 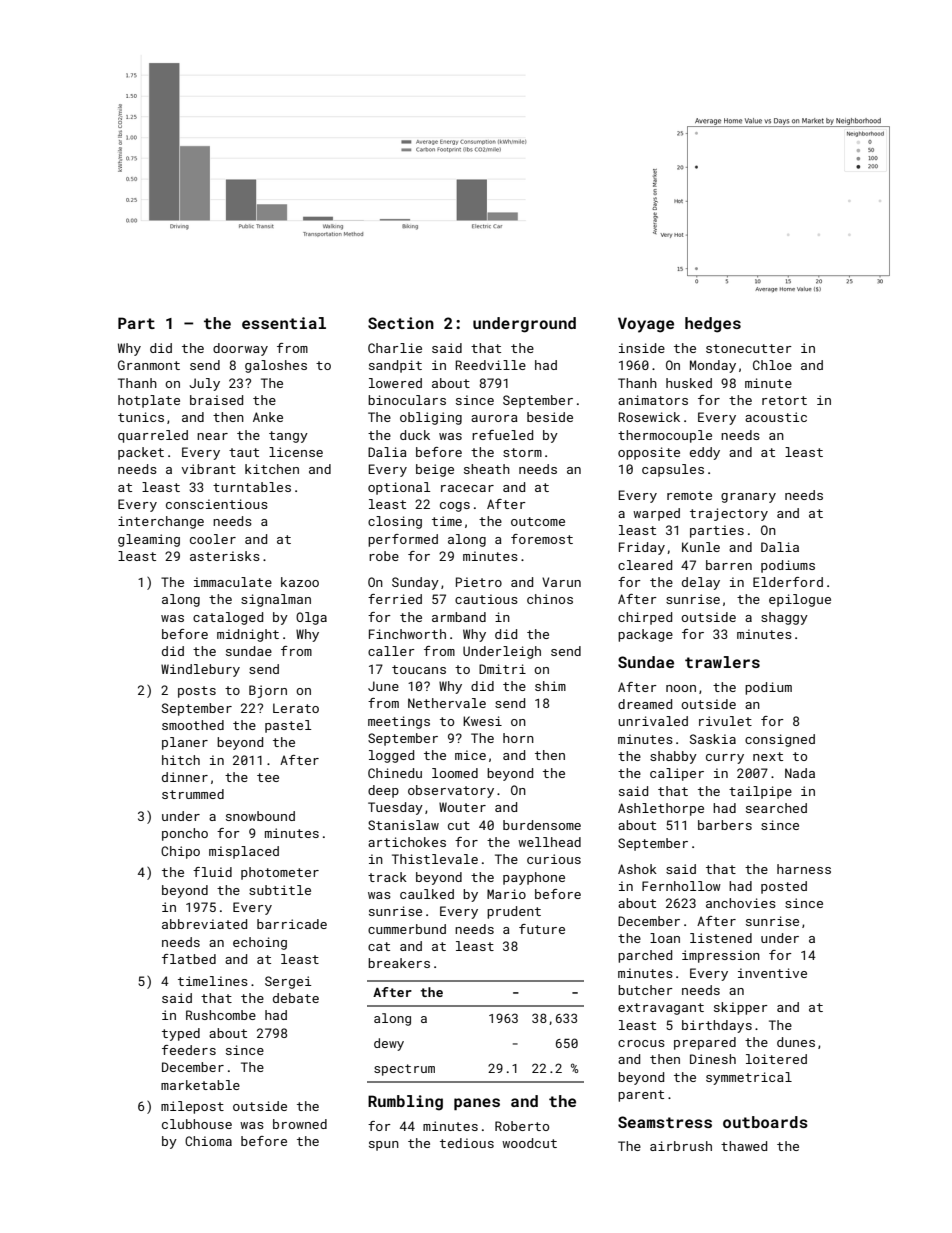 I want to click on Lerato, so click(x=296, y=708).
